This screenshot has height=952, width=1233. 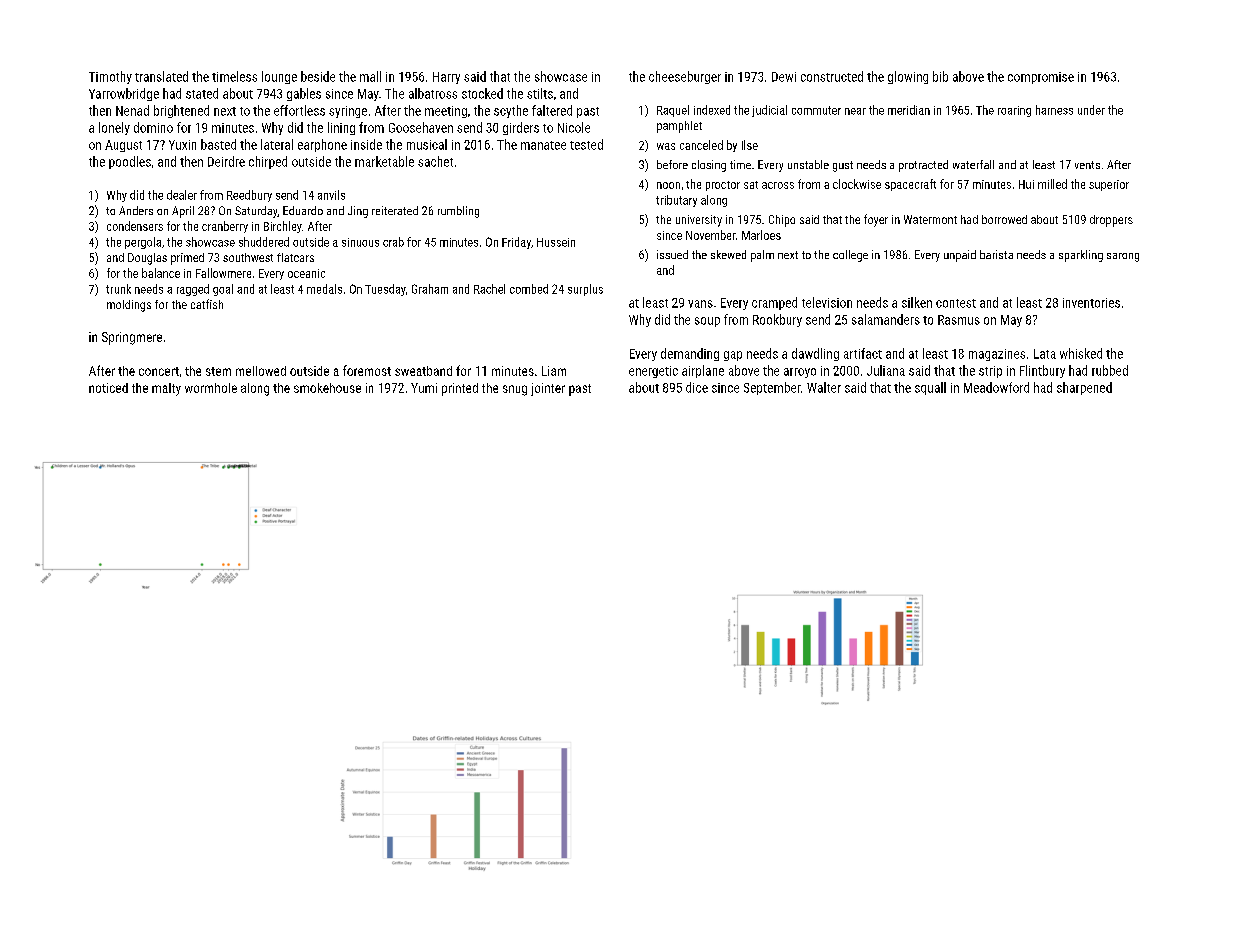 What do you see at coordinates (225, 227) in the screenshot?
I see `cranberry` at bounding box center [225, 227].
